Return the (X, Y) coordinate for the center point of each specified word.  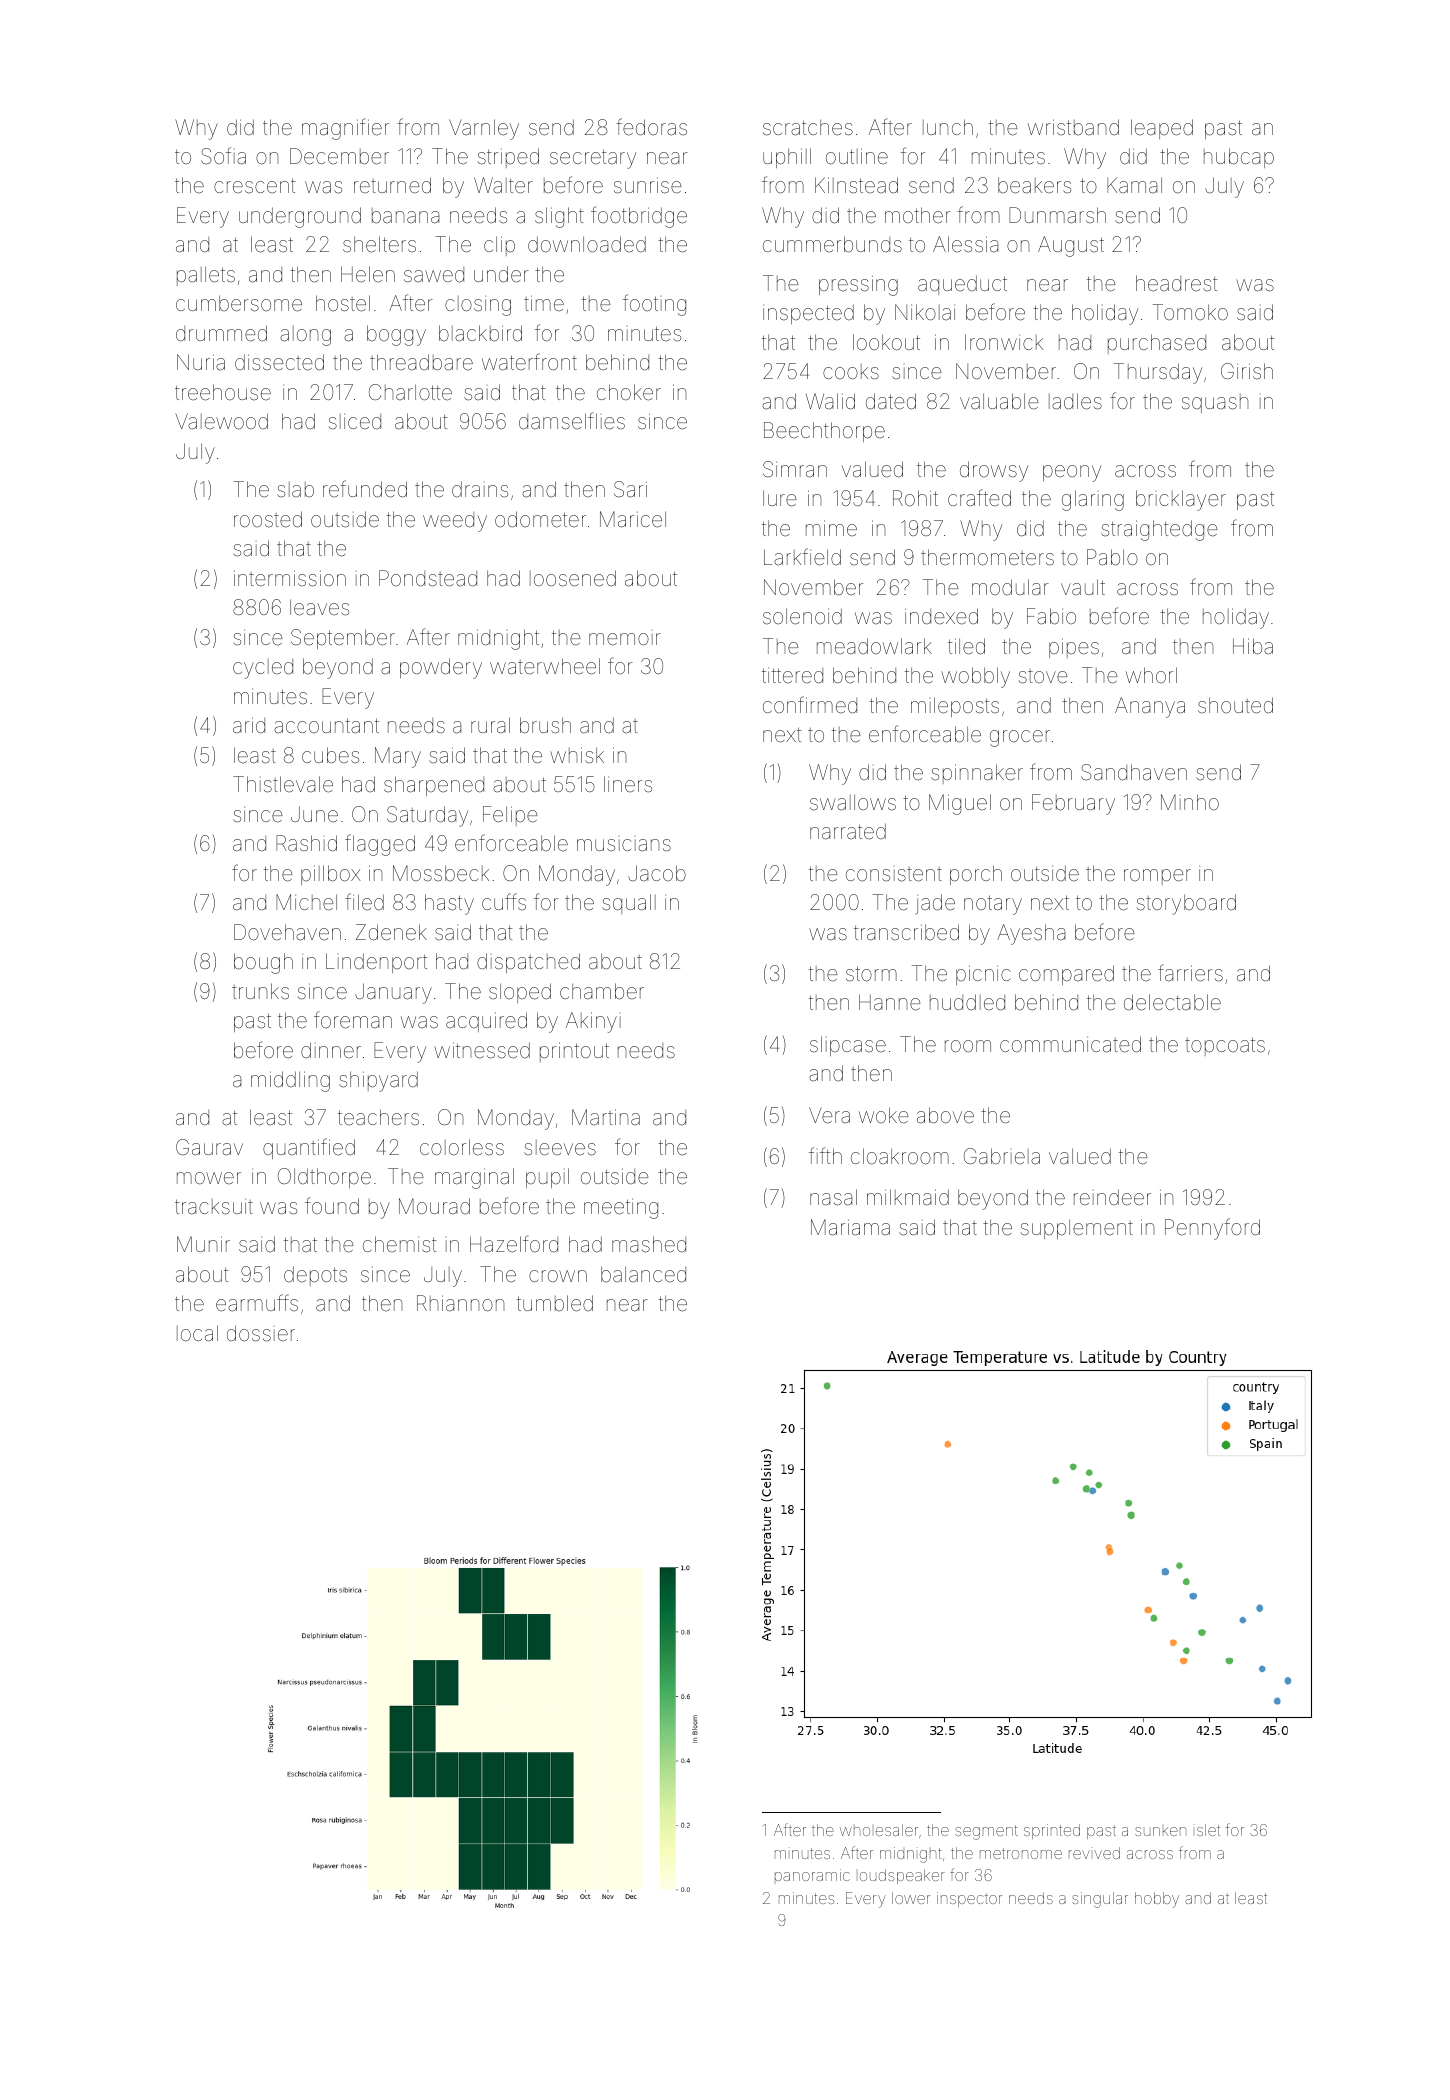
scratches (808, 127)
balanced (643, 1274)
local (197, 1333)
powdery (441, 668)
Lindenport (376, 963)
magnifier (345, 129)
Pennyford (1212, 1229)
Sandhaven (1134, 772)
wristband (1073, 127)
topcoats (1225, 1046)
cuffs (504, 901)
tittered (792, 676)
